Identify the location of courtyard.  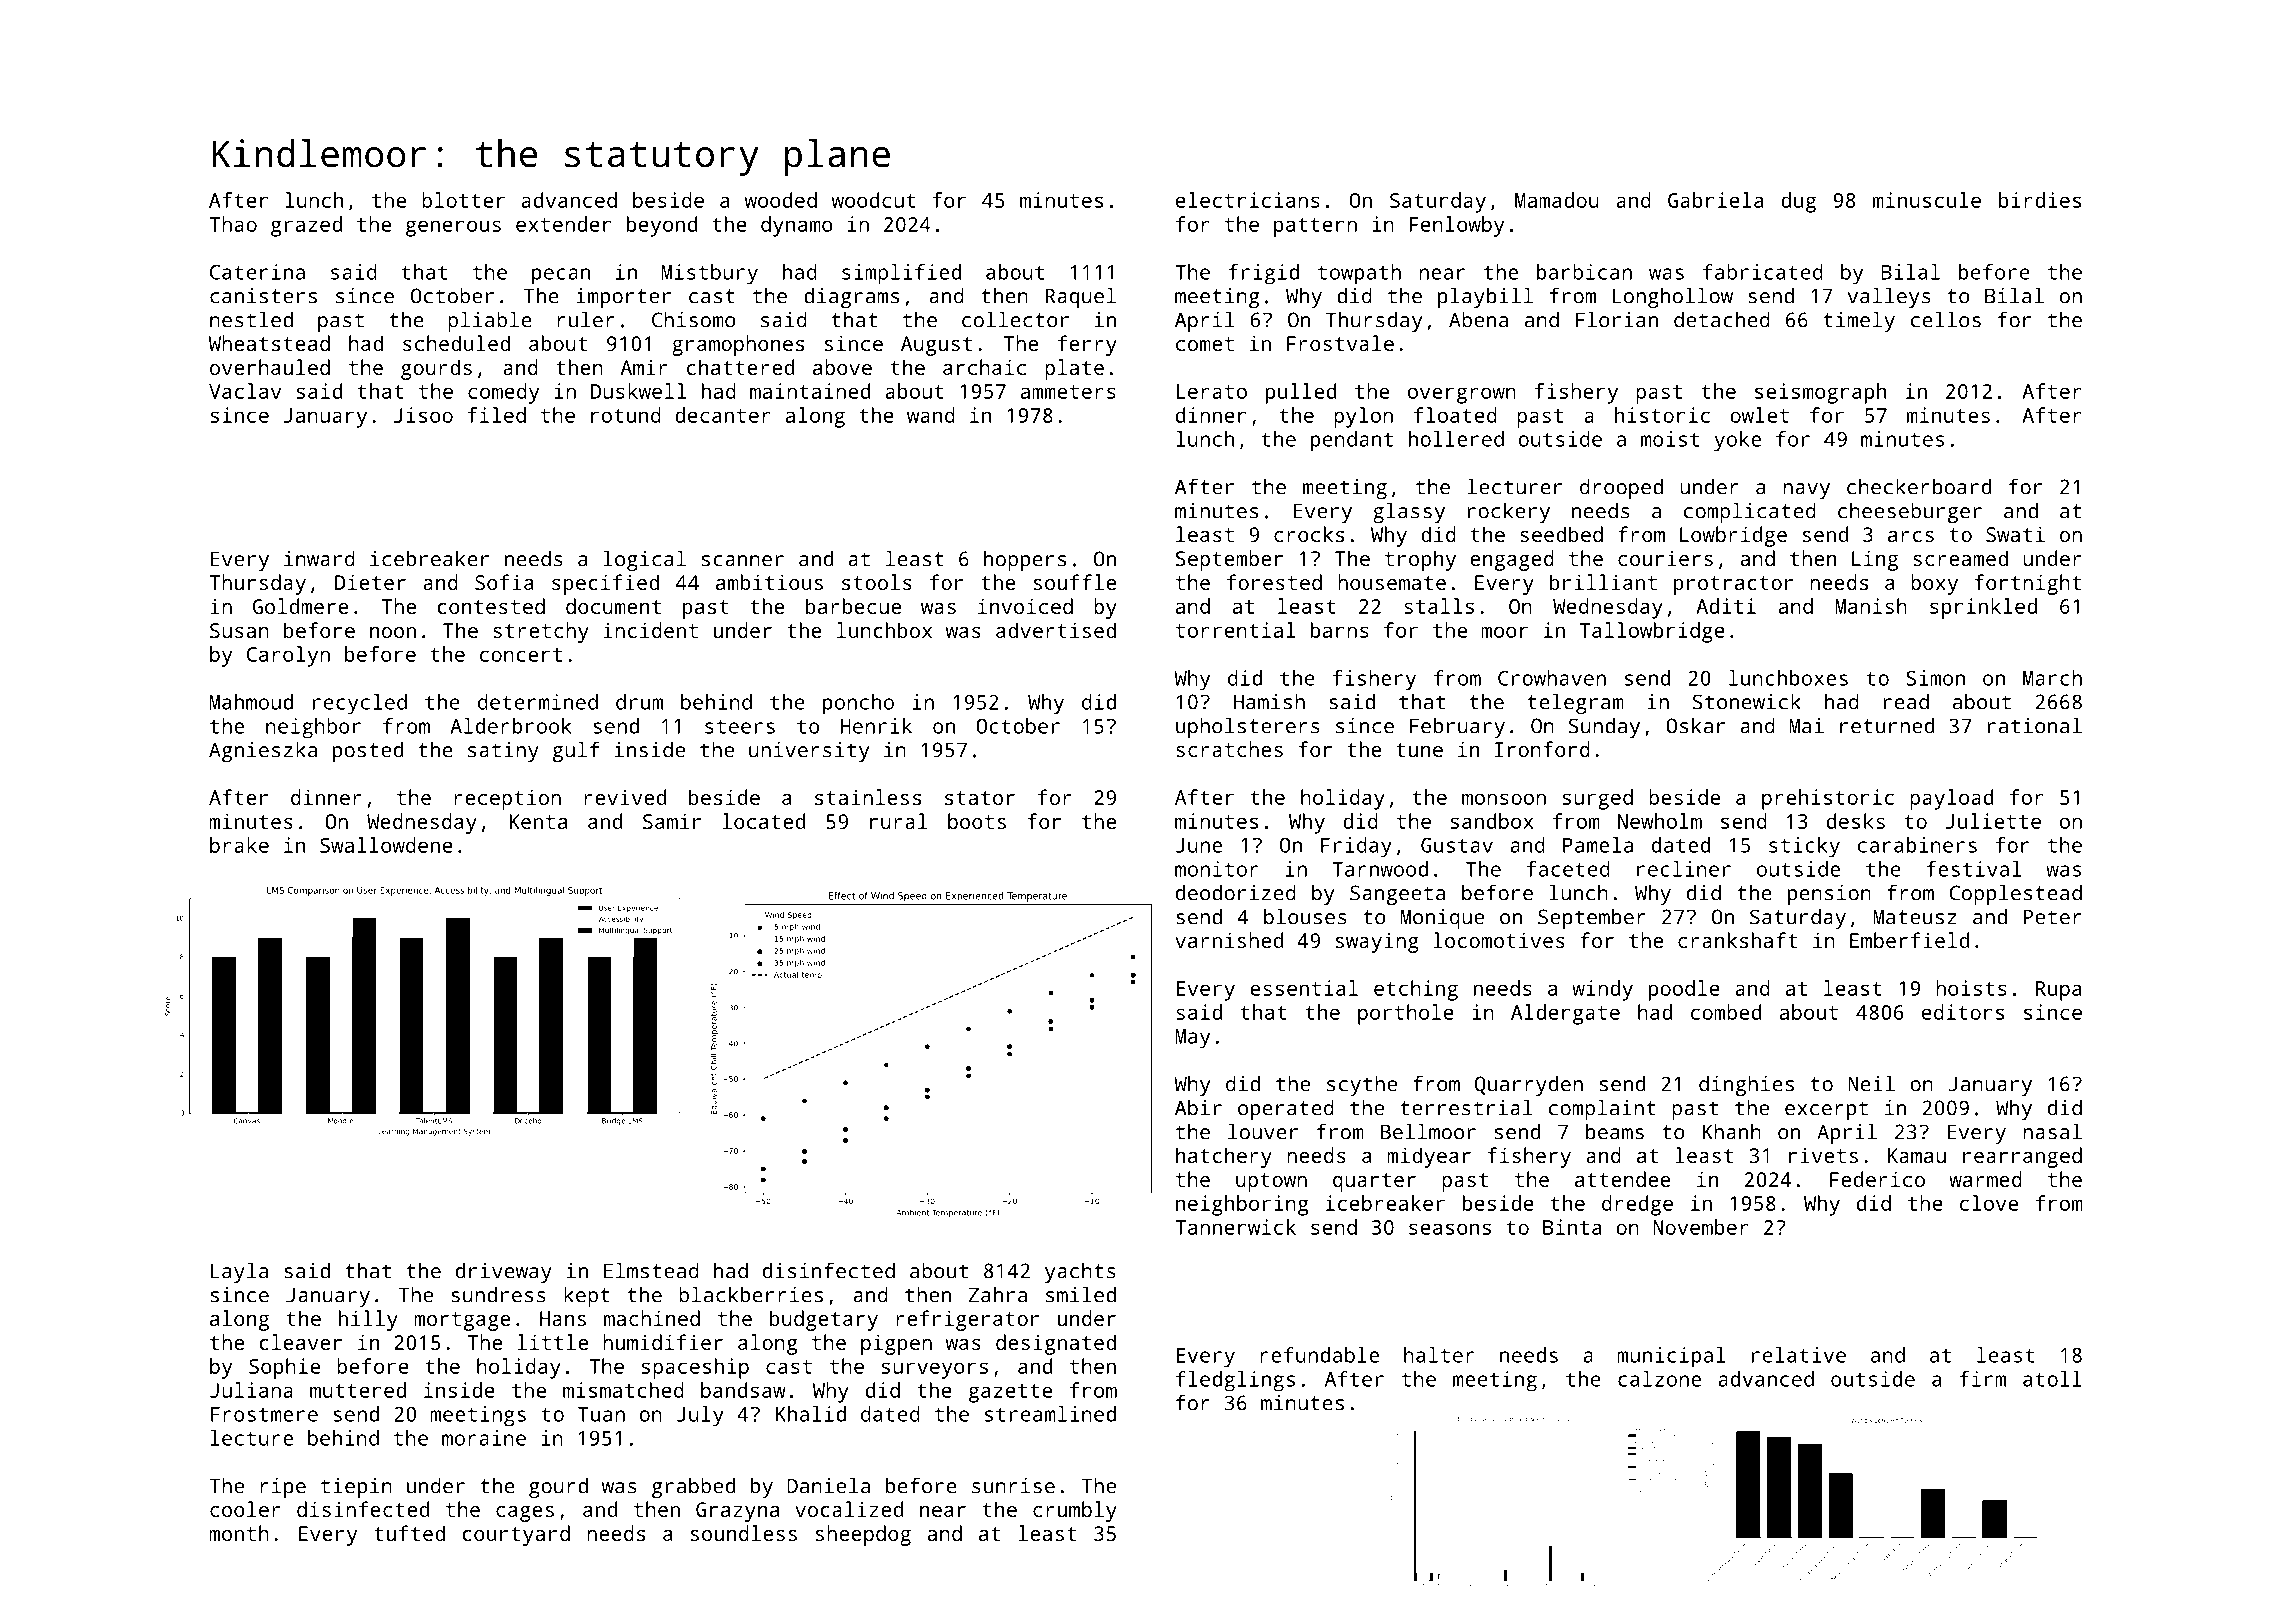
(516, 1535).
